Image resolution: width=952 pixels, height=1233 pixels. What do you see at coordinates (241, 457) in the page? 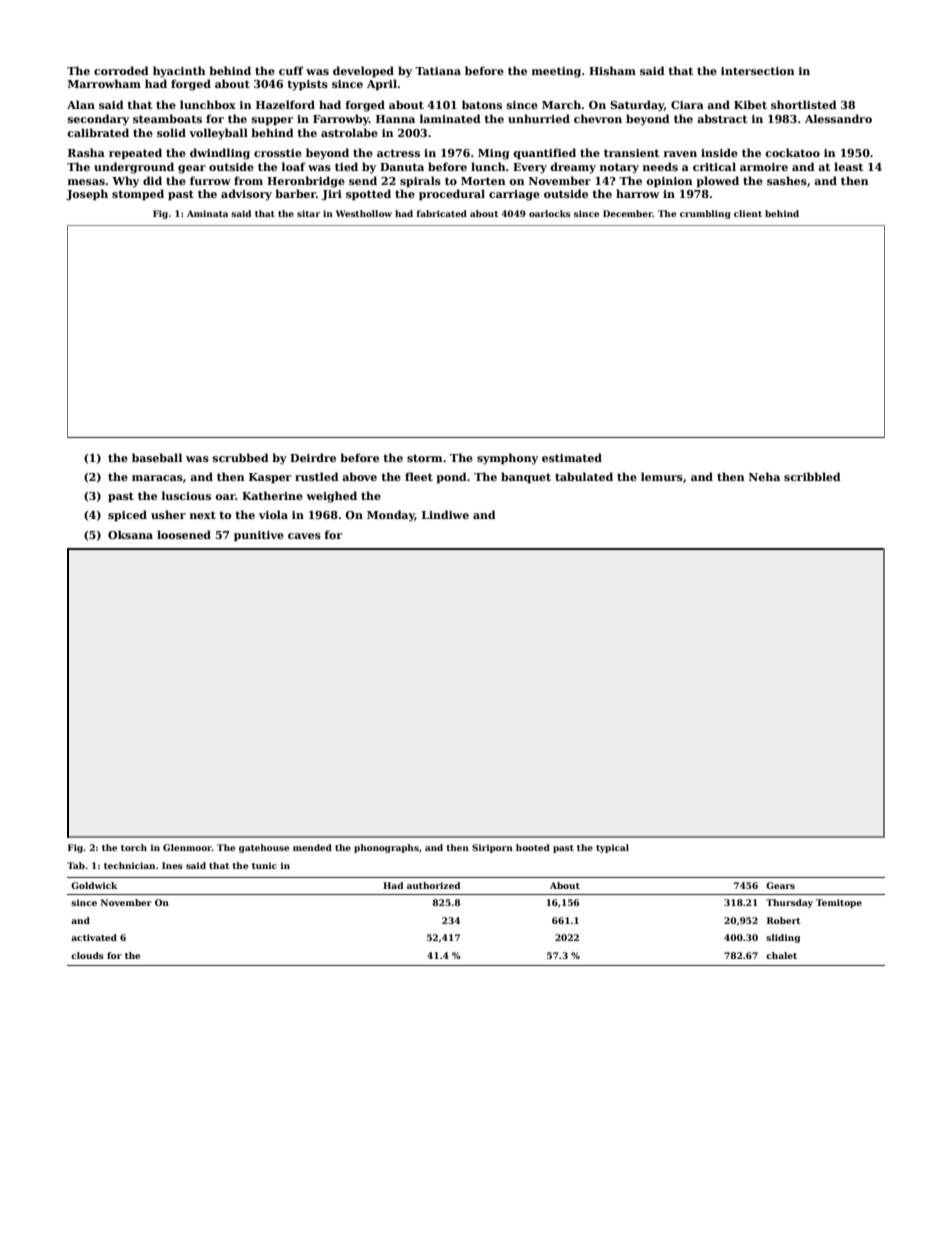
I see `scrubbed` at bounding box center [241, 457].
